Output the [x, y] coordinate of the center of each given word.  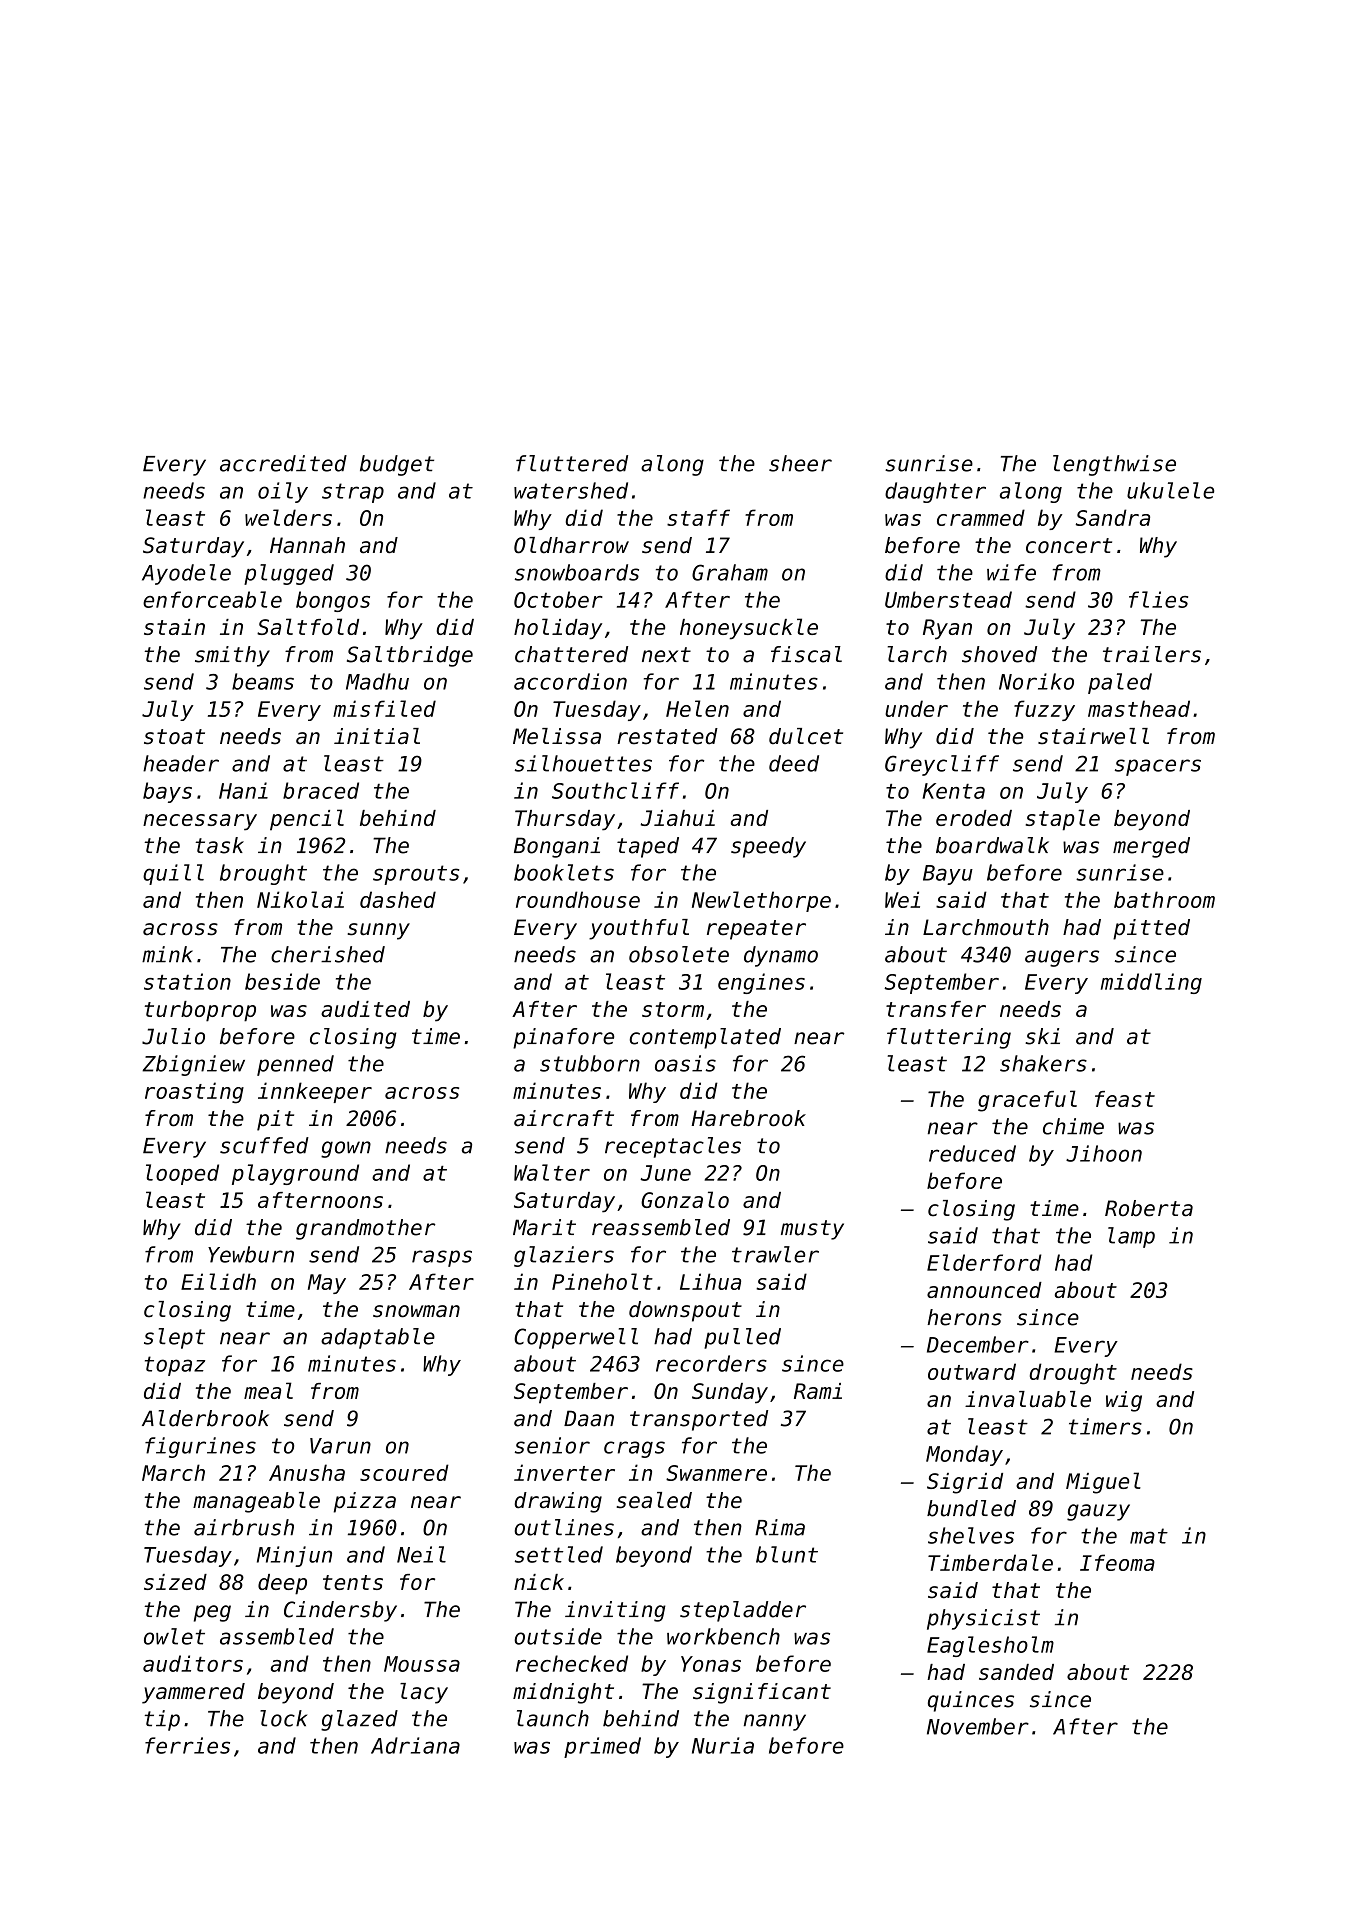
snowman [416, 1311]
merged [1151, 847]
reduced [972, 1153]
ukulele [1170, 490]
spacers [1158, 767]
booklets [564, 872]
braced [321, 790]
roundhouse [578, 899]
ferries [187, 1745]
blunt [787, 1554]
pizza [365, 1502]
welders [288, 517]
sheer [800, 463]
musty [812, 1230]
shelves [971, 1535]
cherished [328, 954]
